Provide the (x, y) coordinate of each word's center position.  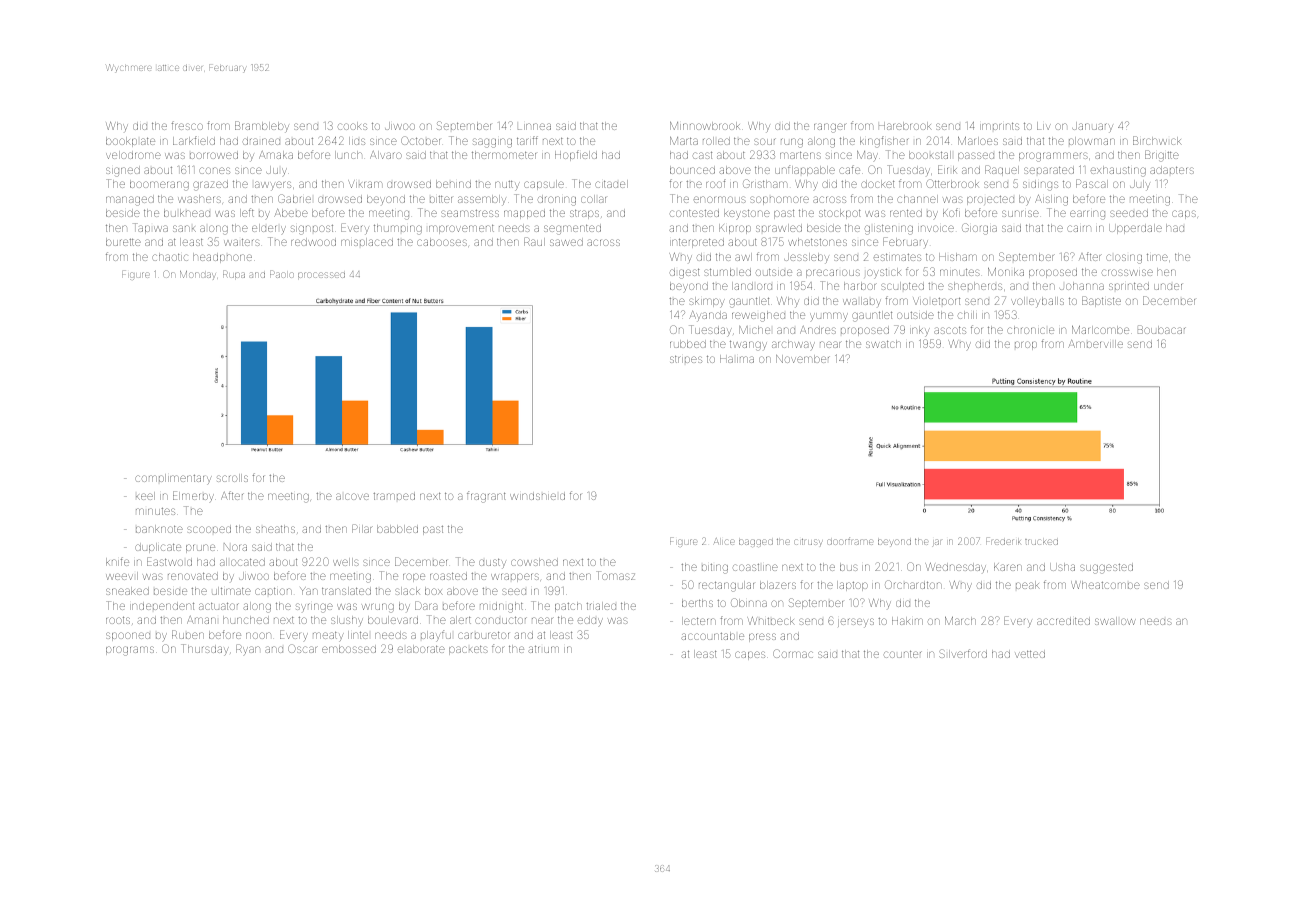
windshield (537, 496)
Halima (737, 359)
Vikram (365, 184)
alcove (352, 496)
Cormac (793, 653)
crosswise (1127, 272)
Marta (684, 141)
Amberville (1095, 344)
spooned (128, 636)
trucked (1041, 542)
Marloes (978, 141)
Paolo (282, 275)
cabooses (442, 242)
